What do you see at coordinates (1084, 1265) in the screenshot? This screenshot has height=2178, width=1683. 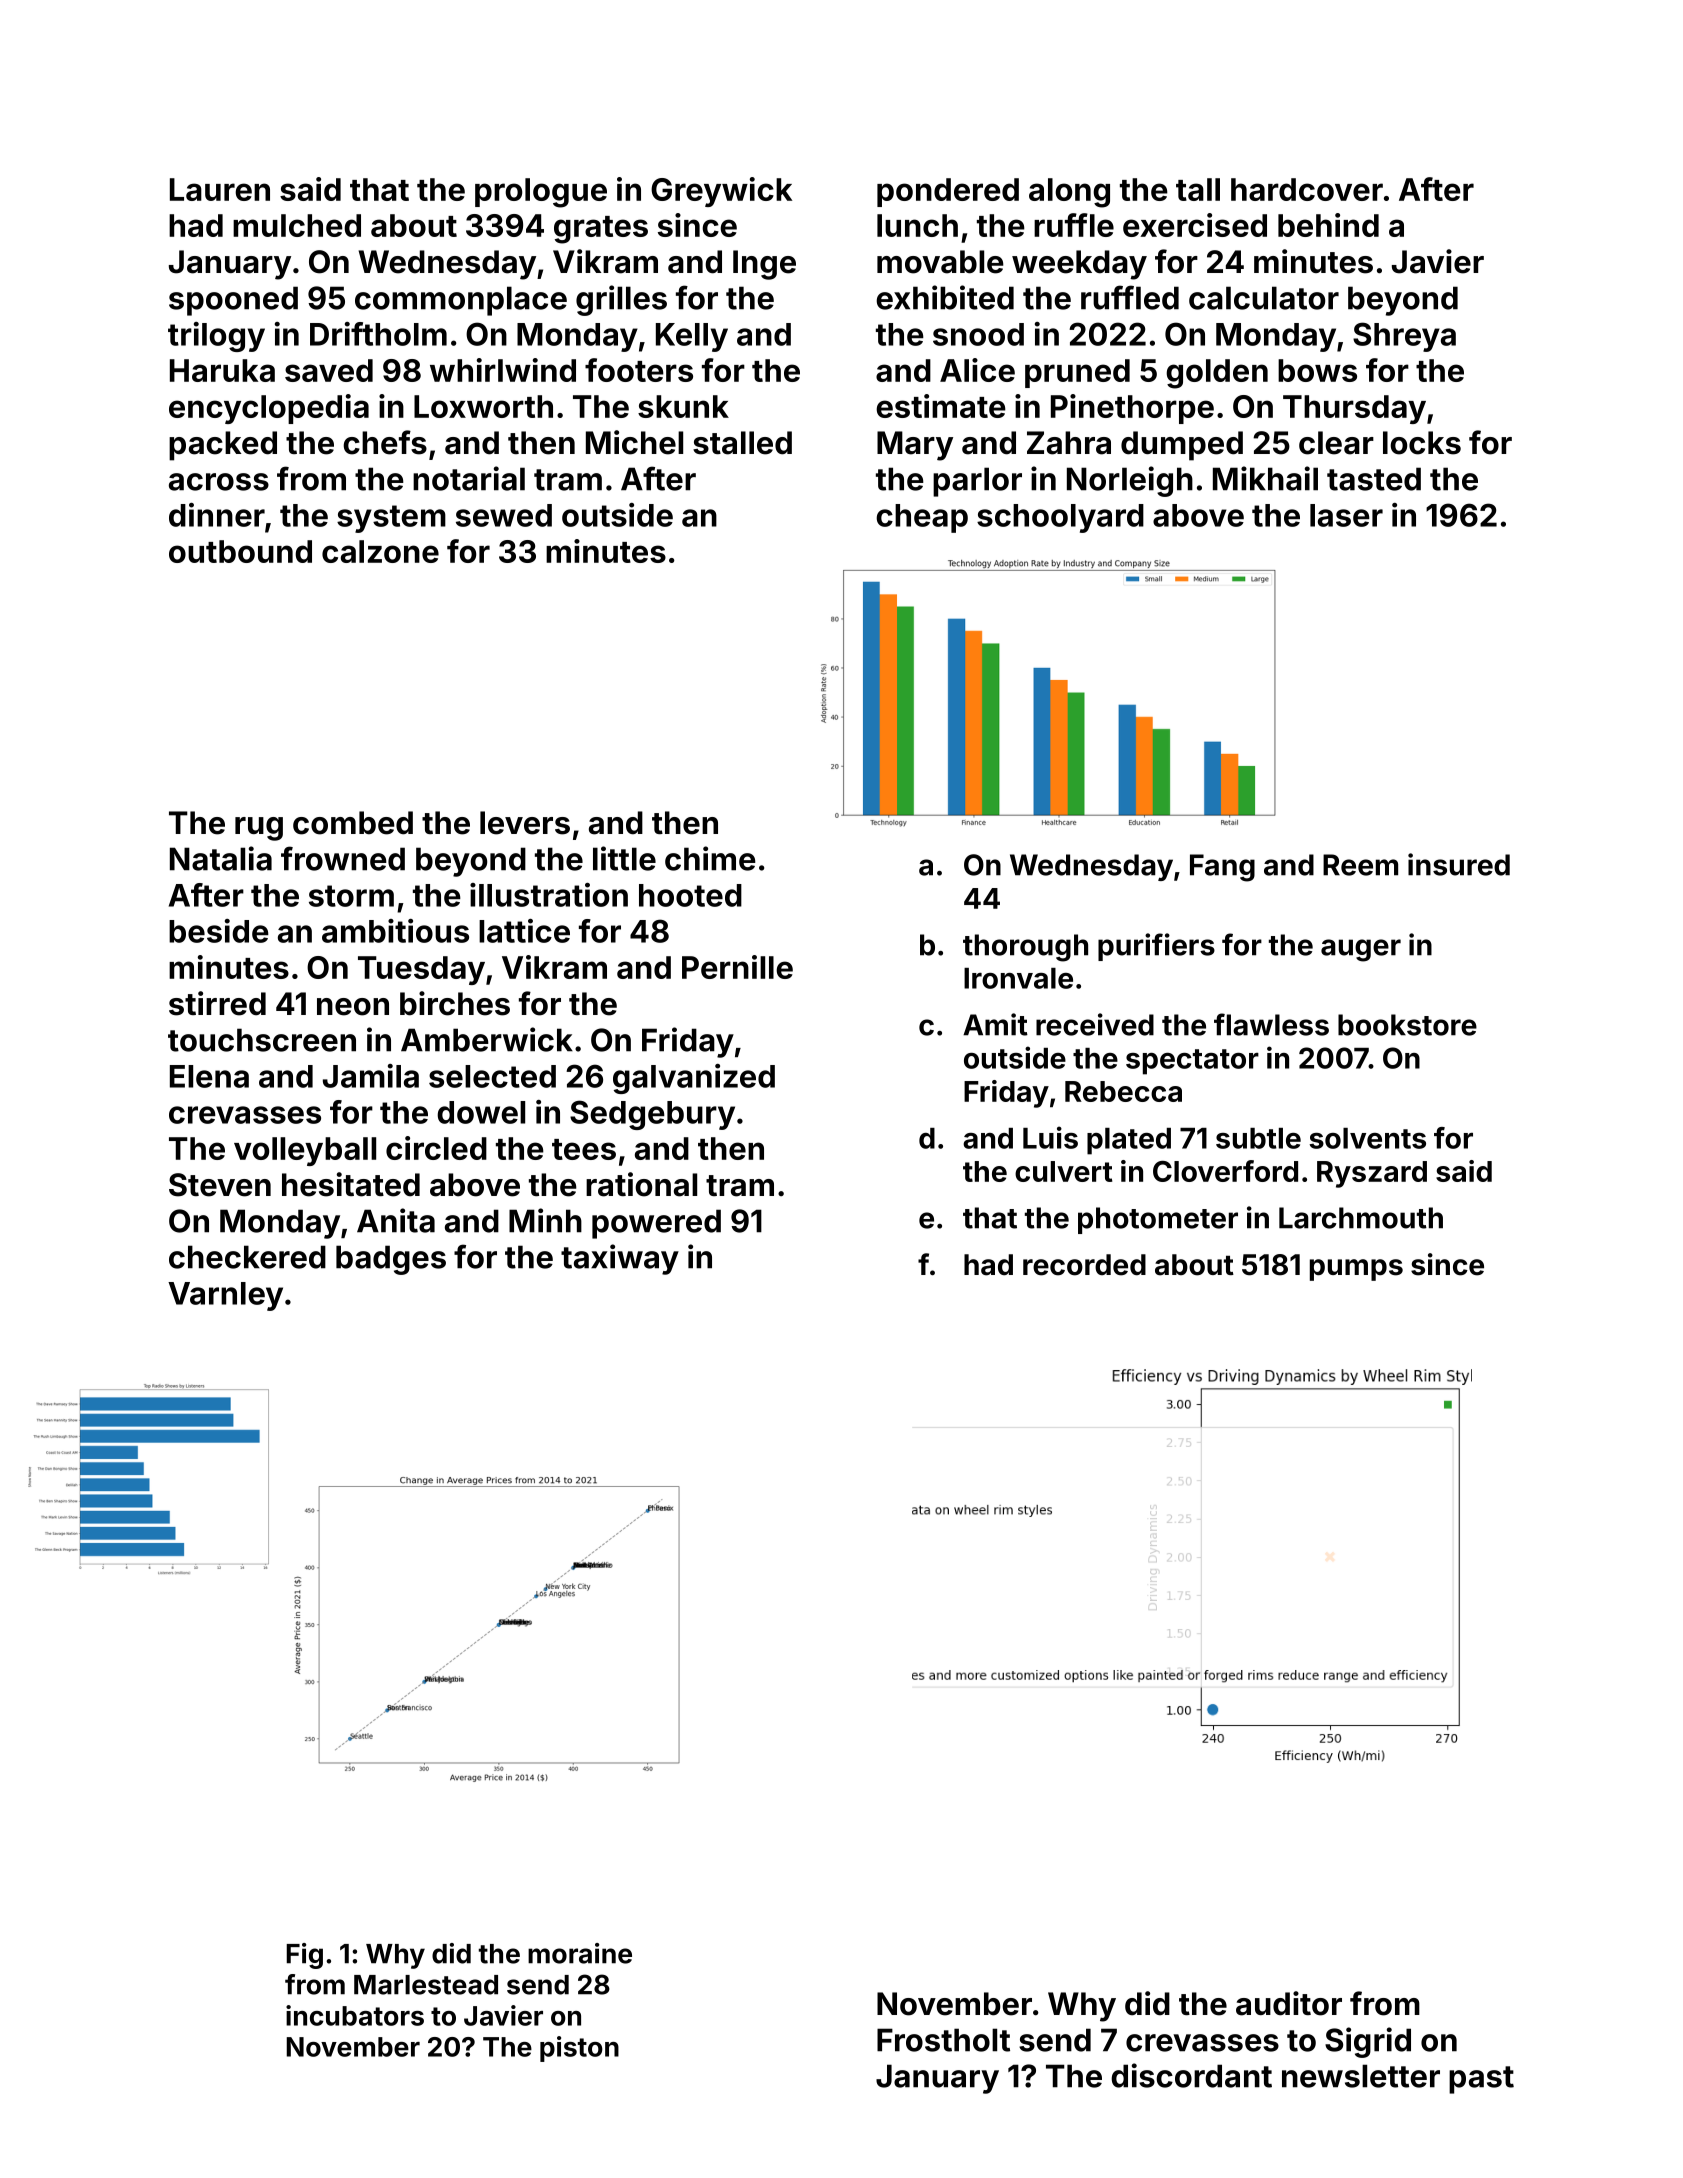 I see `recorded` at bounding box center [1084, 1265].
